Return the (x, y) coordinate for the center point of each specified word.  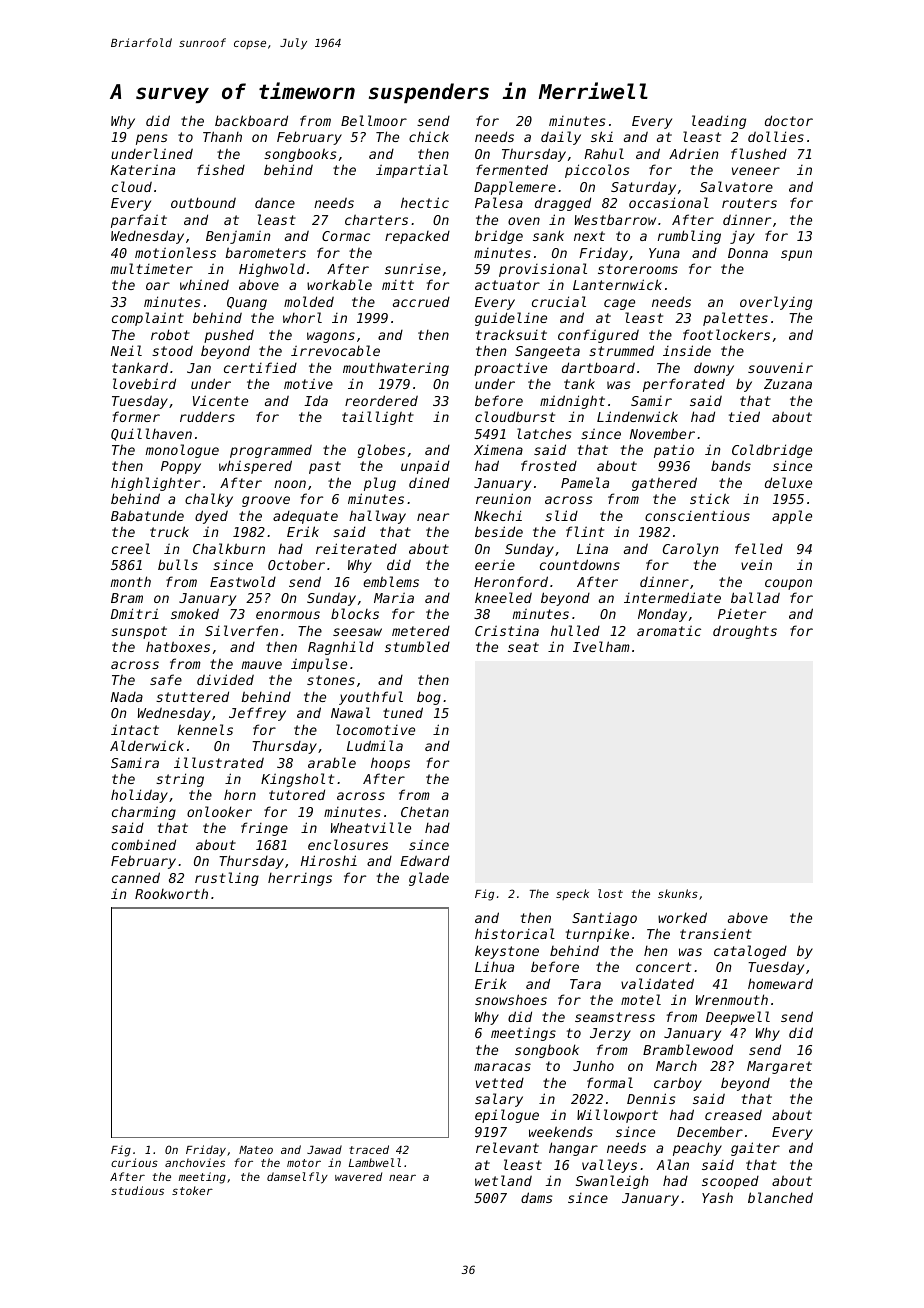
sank (548, 235)
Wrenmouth (732, 999)
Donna (748, 253)
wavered (358, 1176)
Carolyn (690, 550)
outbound (203, 202)
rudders (207, 416)
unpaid (425, 467)
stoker (192, 1190)
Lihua (494, 967)
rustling (227, 879)
